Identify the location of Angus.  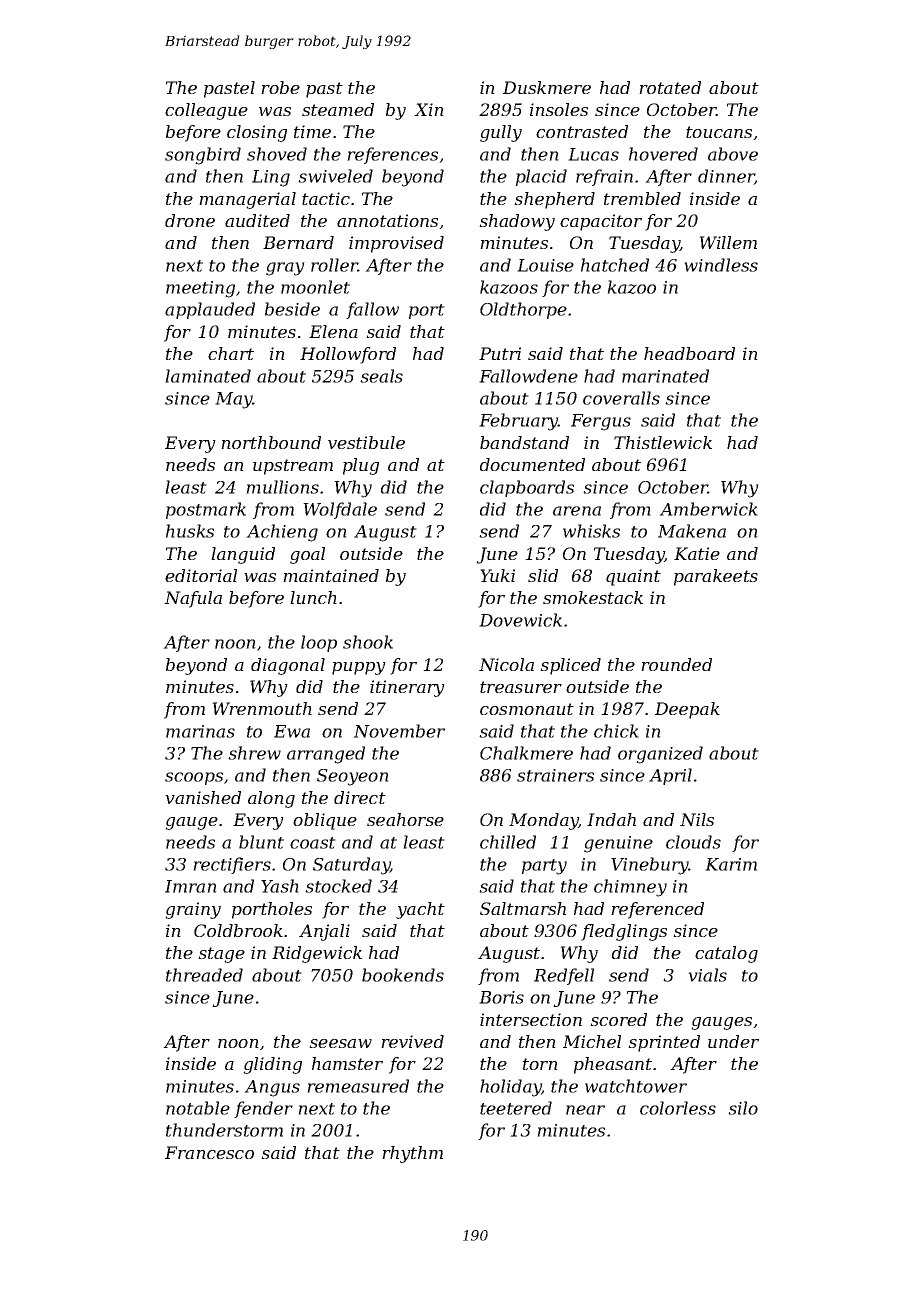
(272, 1088).
